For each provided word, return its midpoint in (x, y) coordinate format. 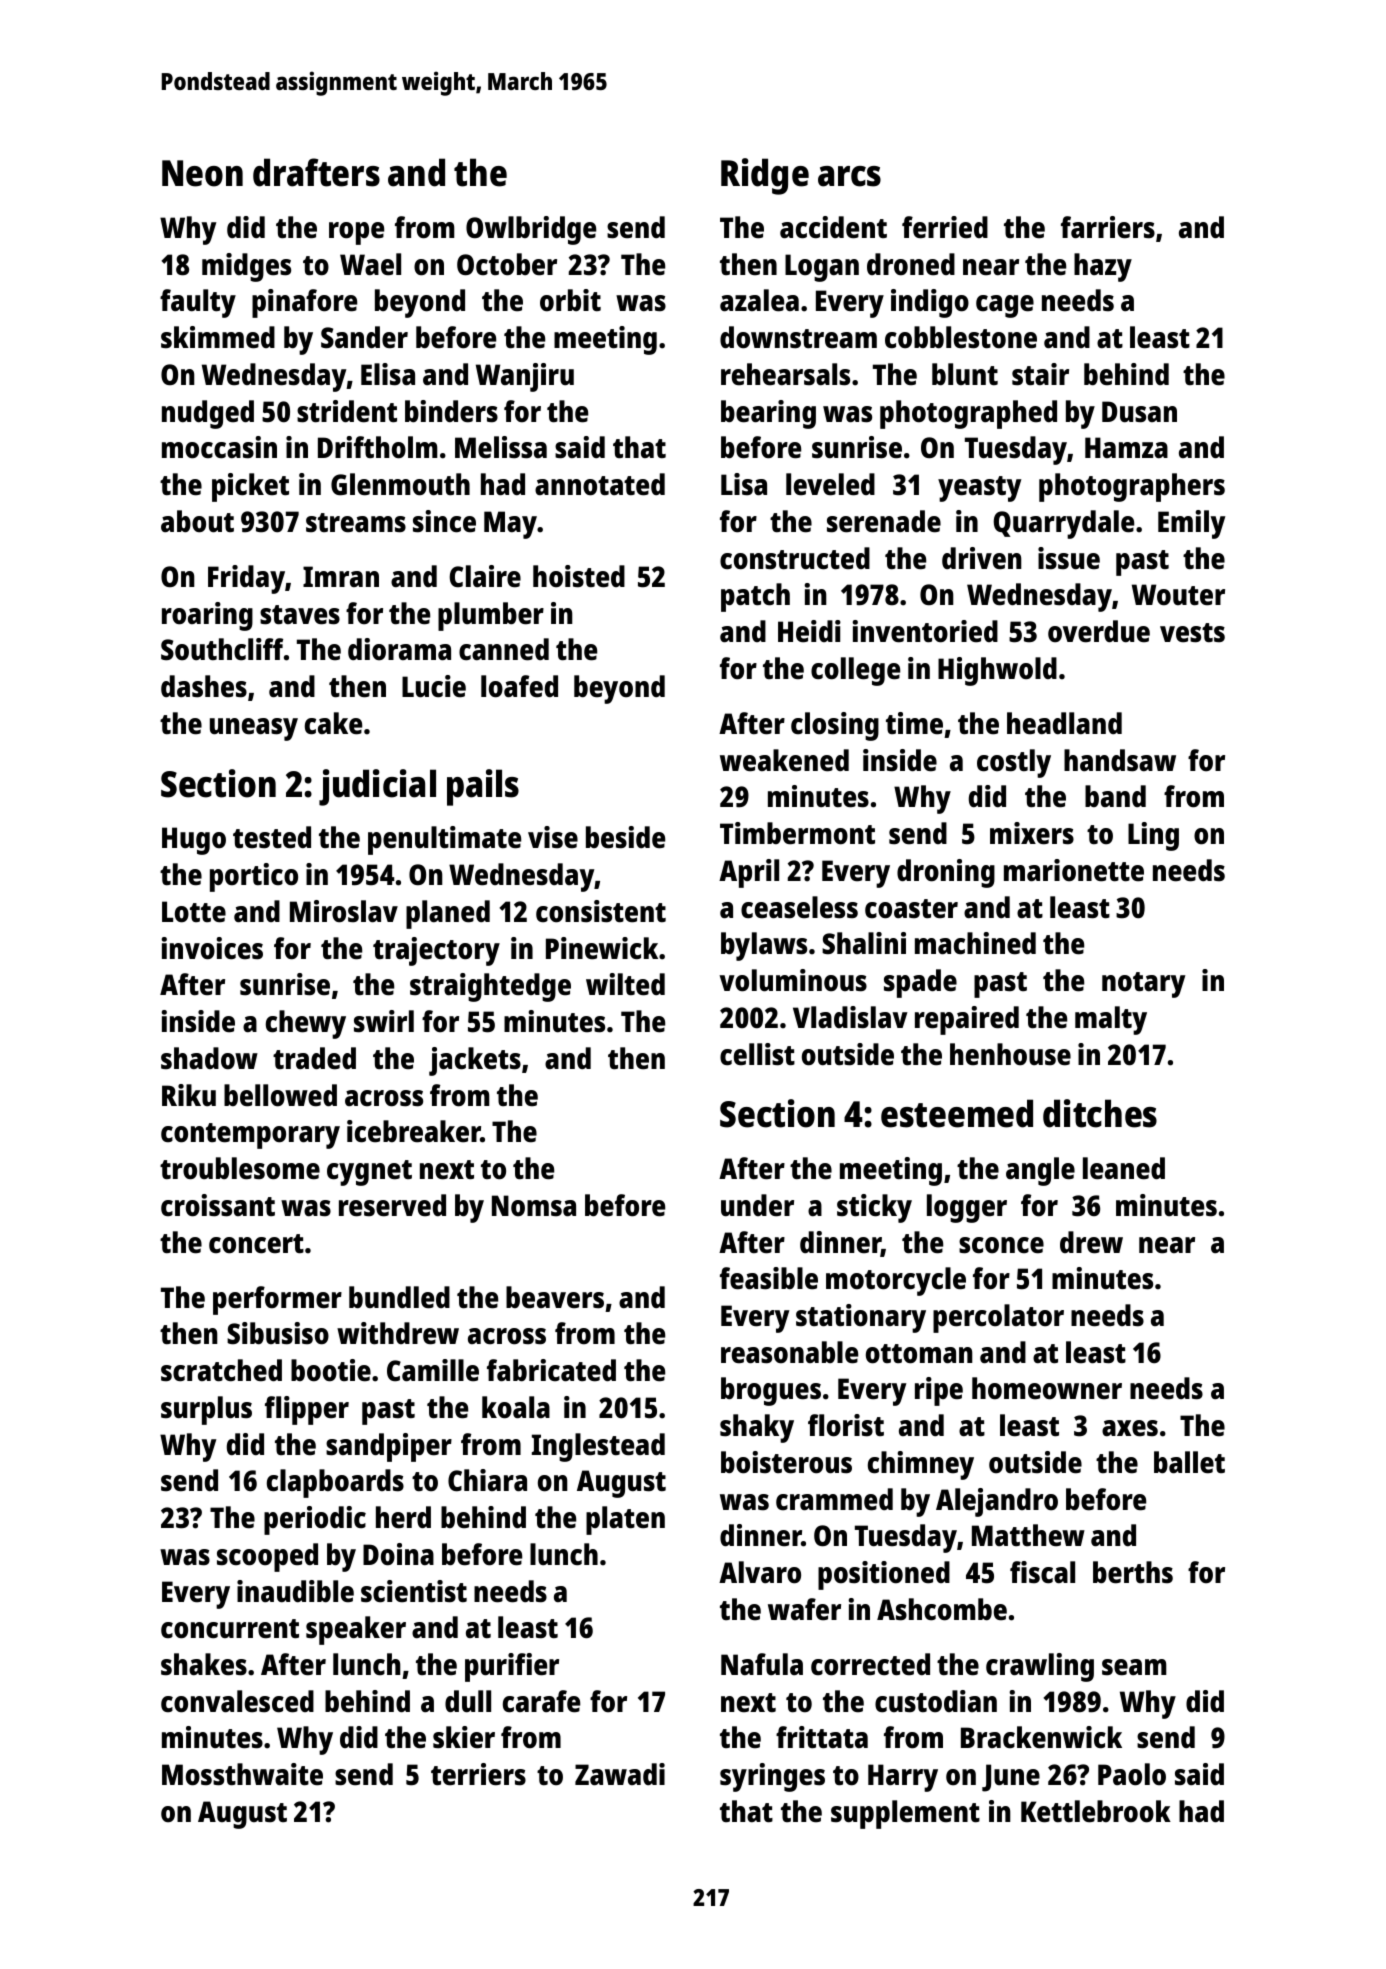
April (749, 873)
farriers (1108, 227)
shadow (209, 1058)
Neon (202, 173)
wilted (625, 984)
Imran (341, 576)
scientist (414, 1591)
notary (1144, 985)
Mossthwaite (242, 1774)
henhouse (1010, 1054)
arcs (849, 176)
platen (625, 1520)
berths (1133, 1572)
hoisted (579, 576)
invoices (212, 948)
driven (982, 558)
